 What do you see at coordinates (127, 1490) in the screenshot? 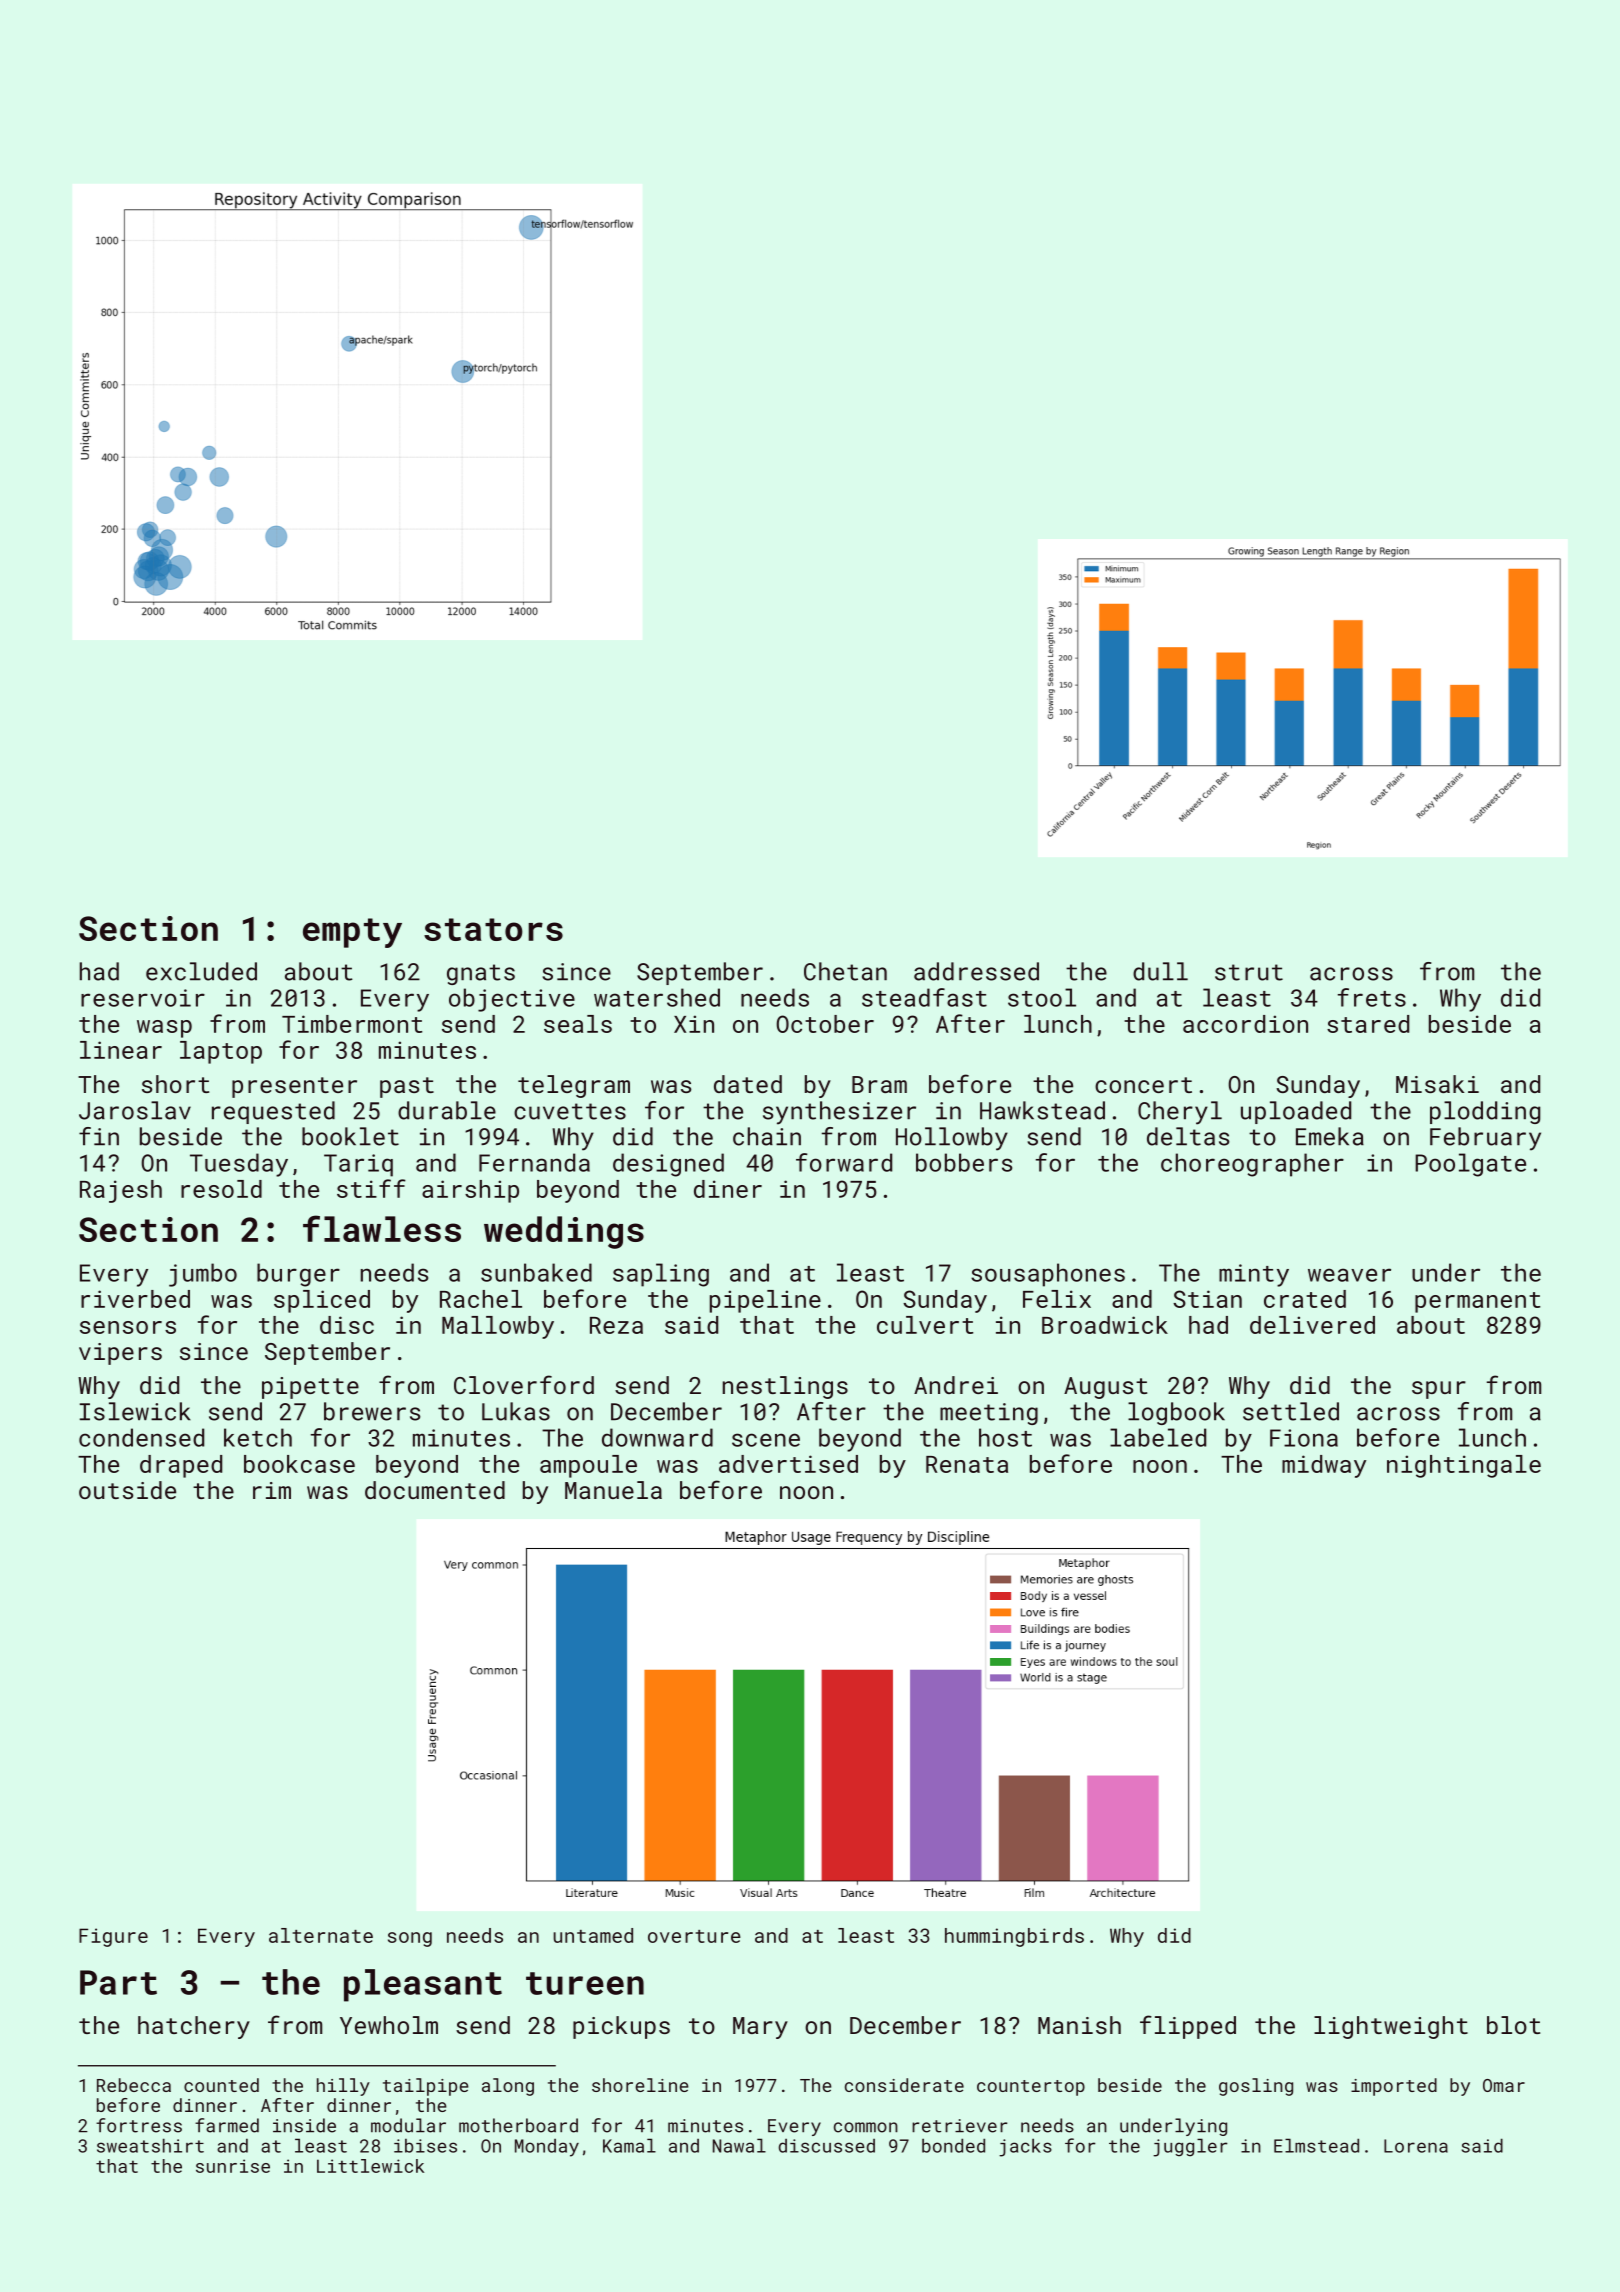
I see `outside` at bounding box center [127, 1490].
